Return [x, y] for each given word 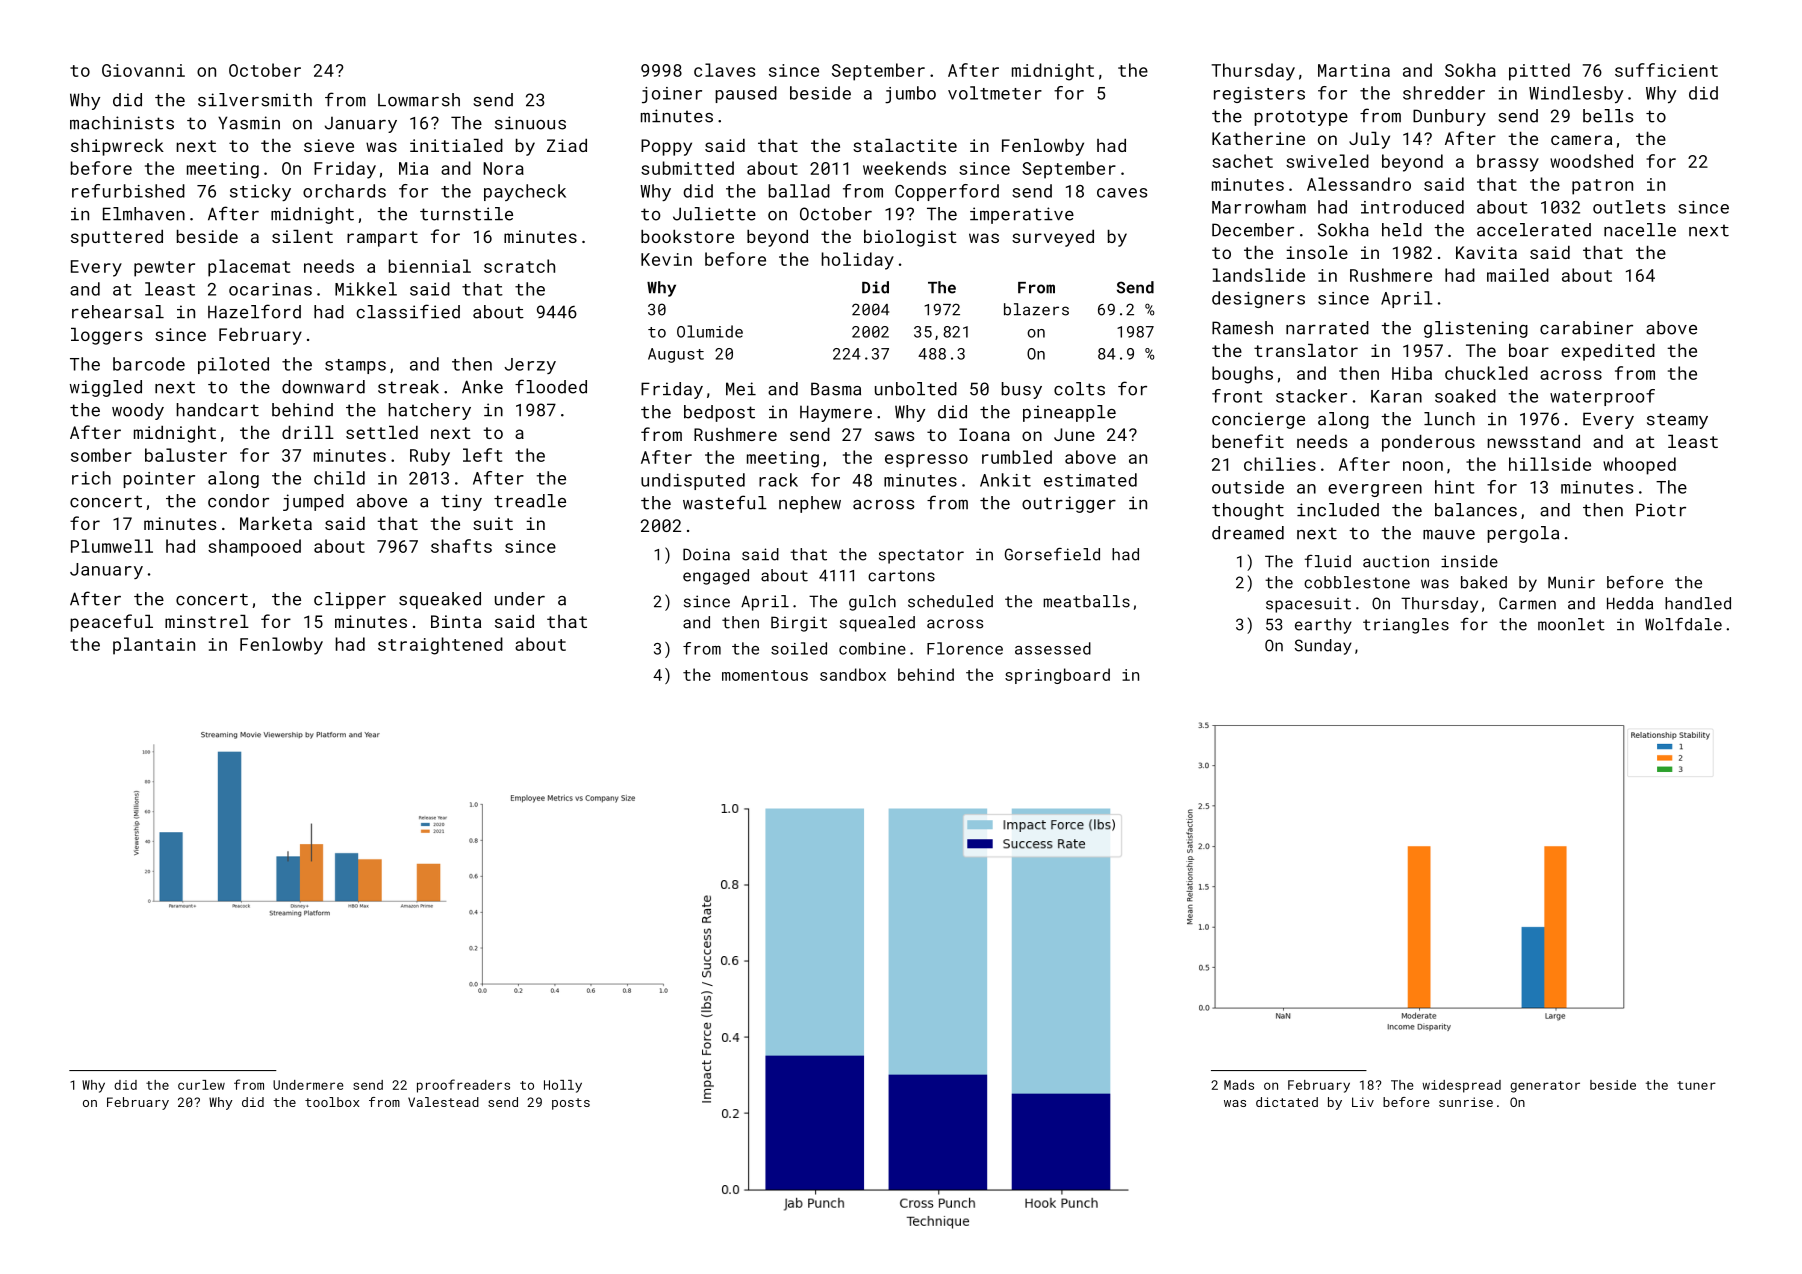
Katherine [1258, 138]
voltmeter [995, 93]
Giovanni [143, 70]
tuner [1696, 1085]
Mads [1239, 1085]
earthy [1323, 626]
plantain [154, 646]
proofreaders [463, 1086]
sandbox [853, 674]
